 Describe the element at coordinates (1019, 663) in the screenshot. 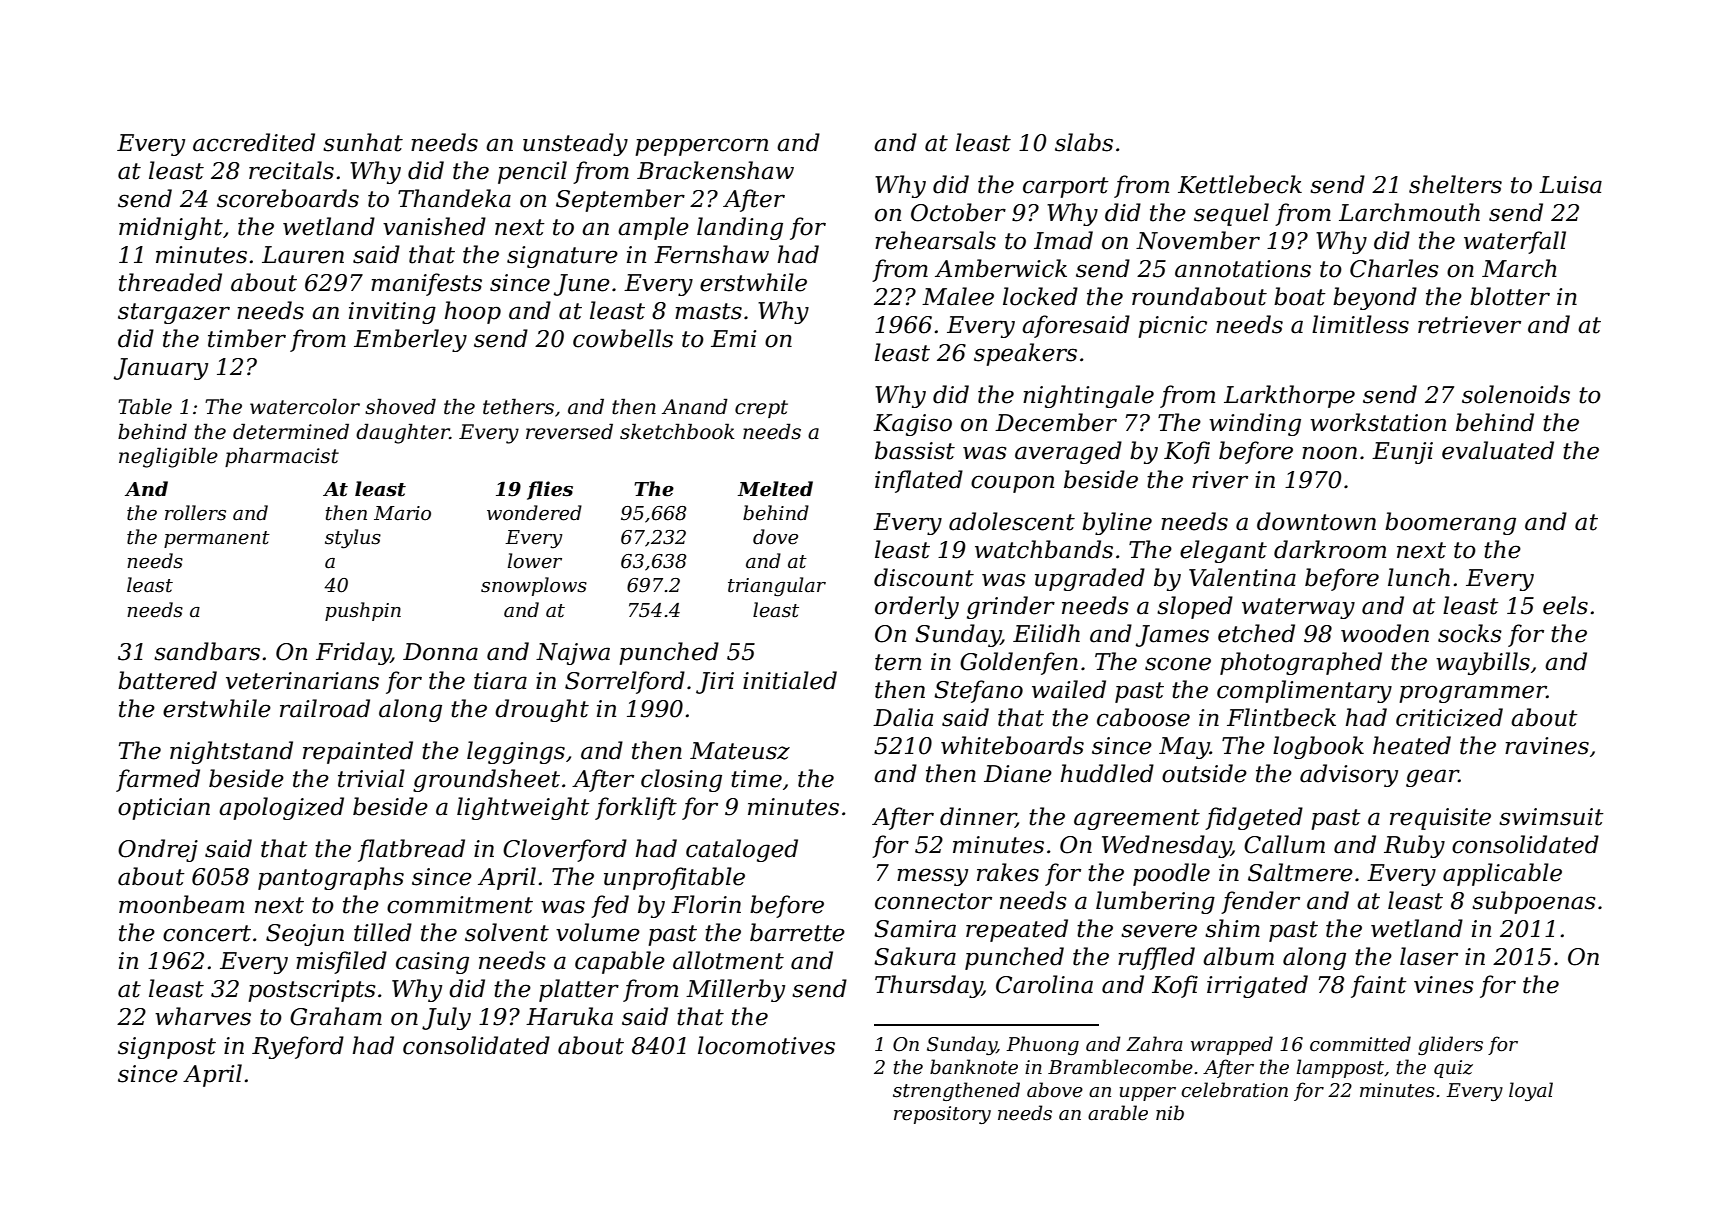

I see `Goldenfen` at that location.
